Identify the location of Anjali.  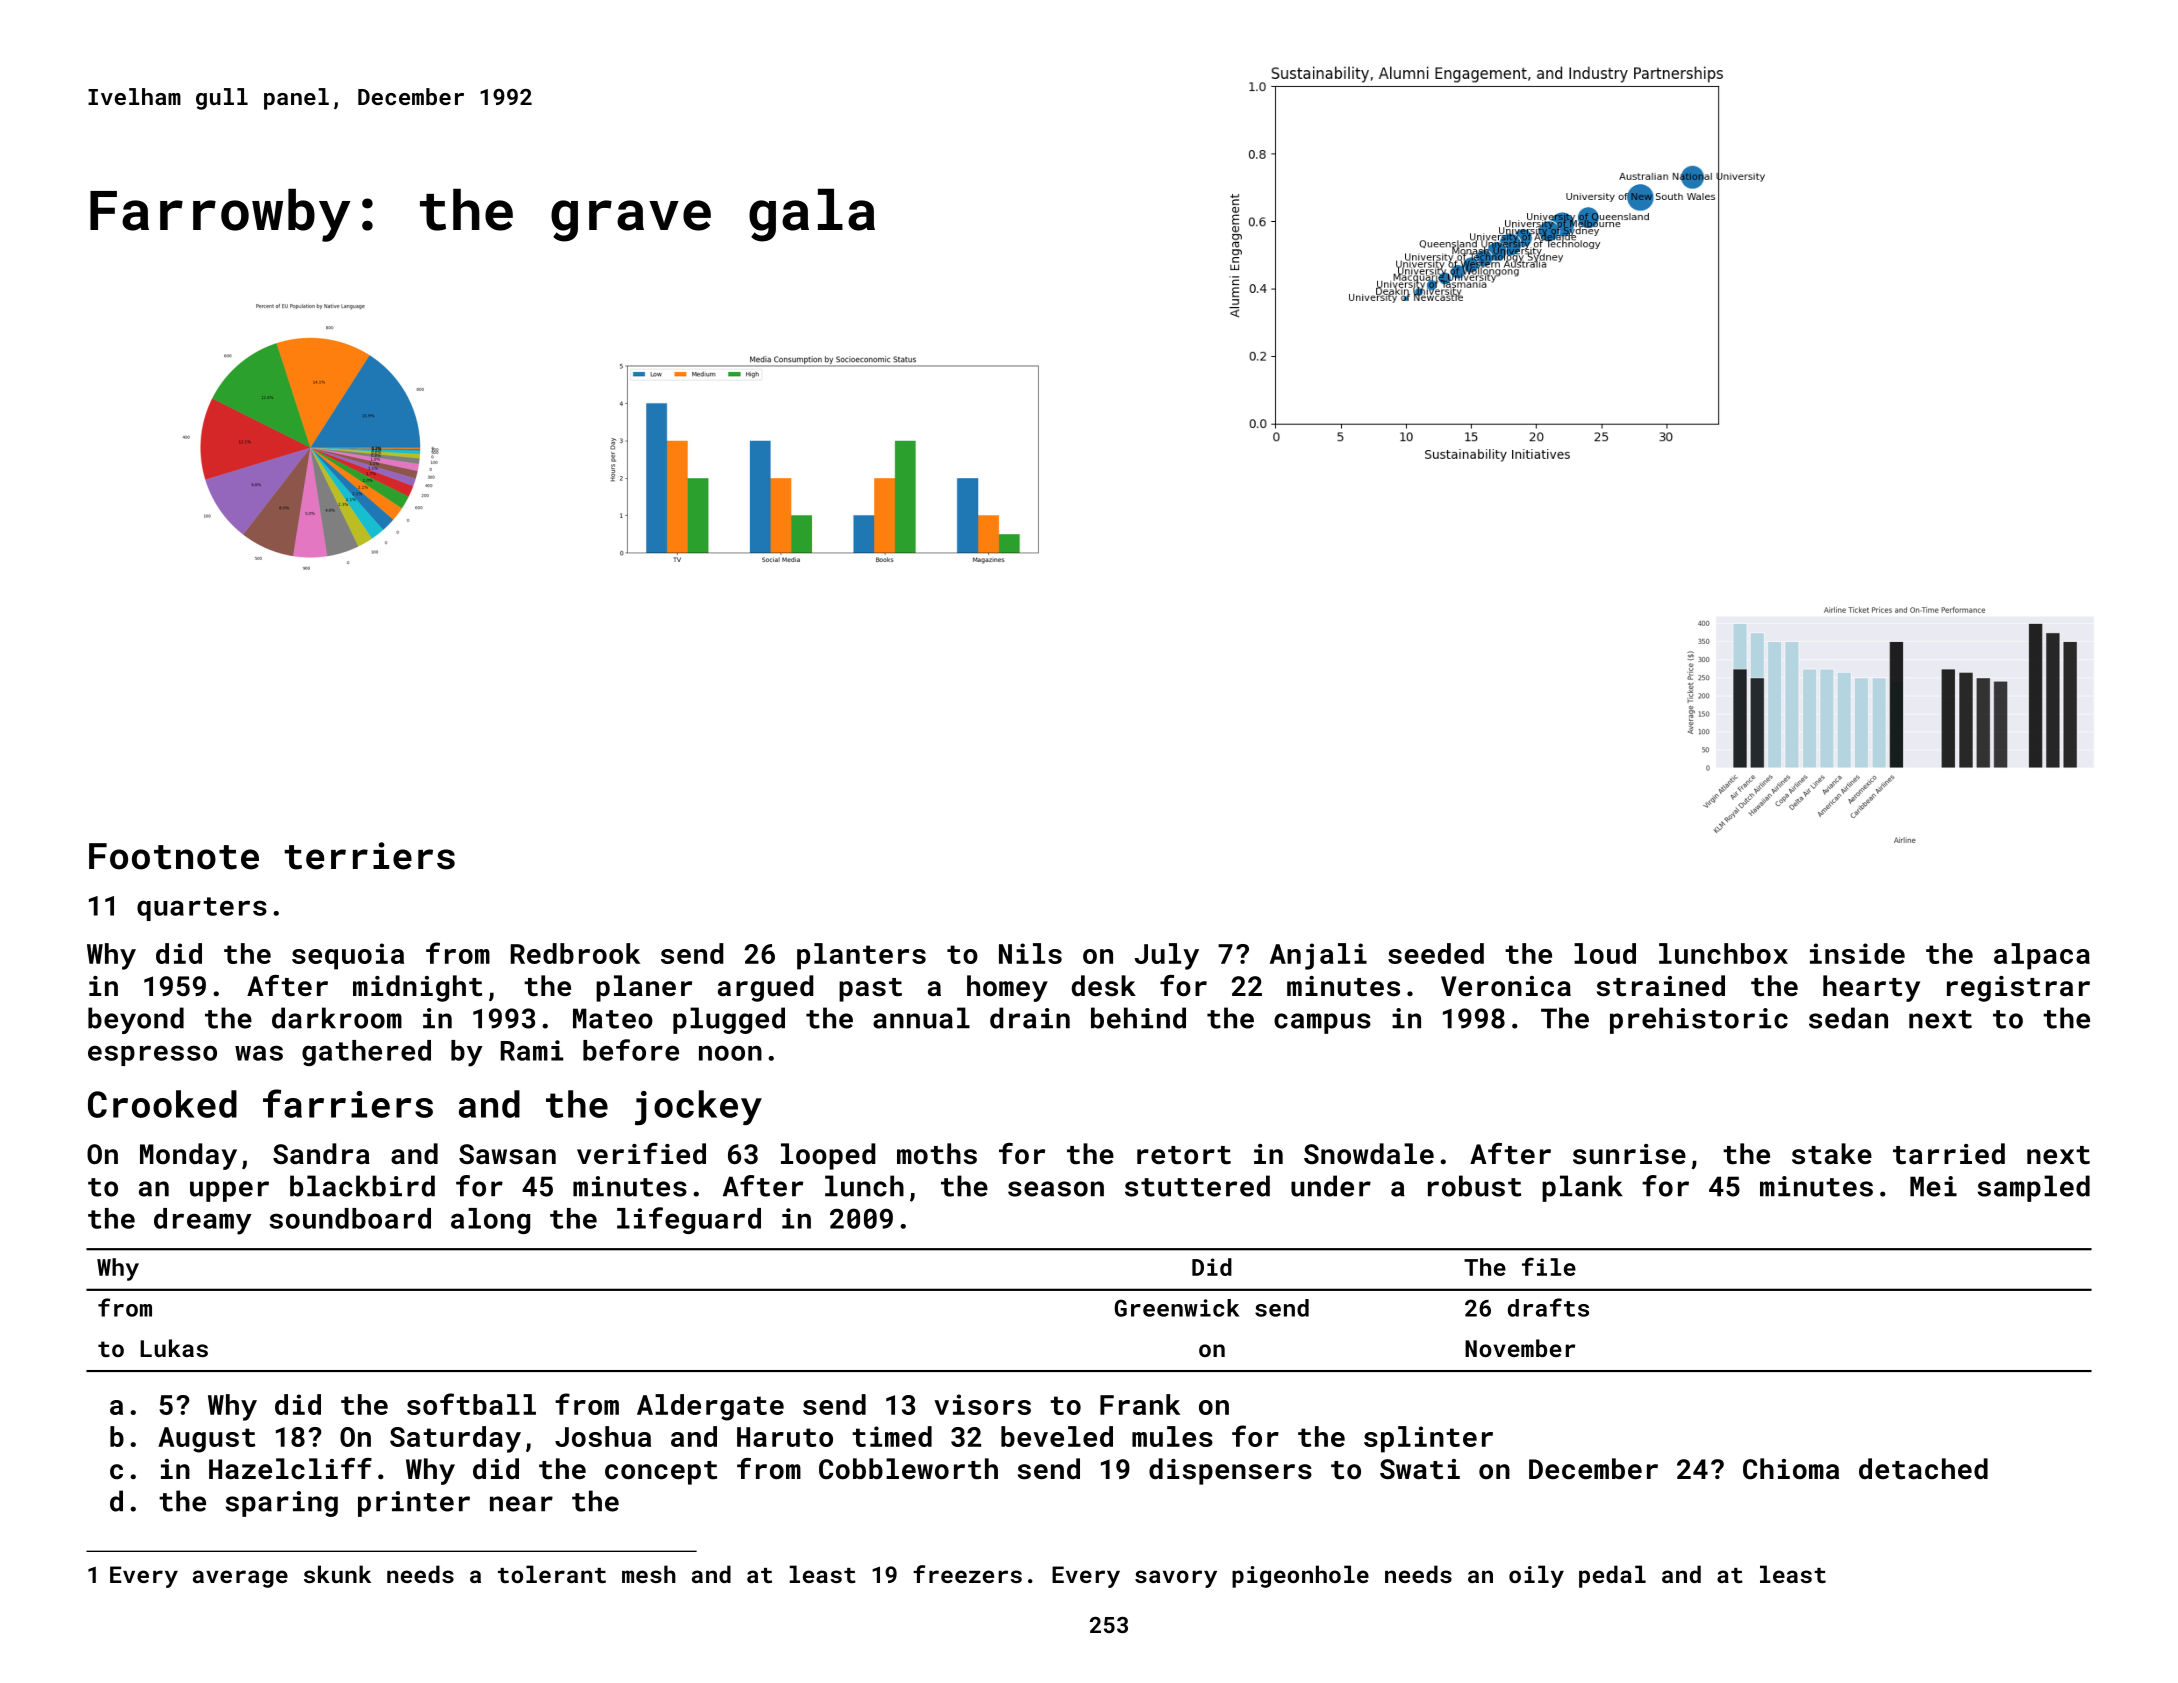
(1318, 956).
